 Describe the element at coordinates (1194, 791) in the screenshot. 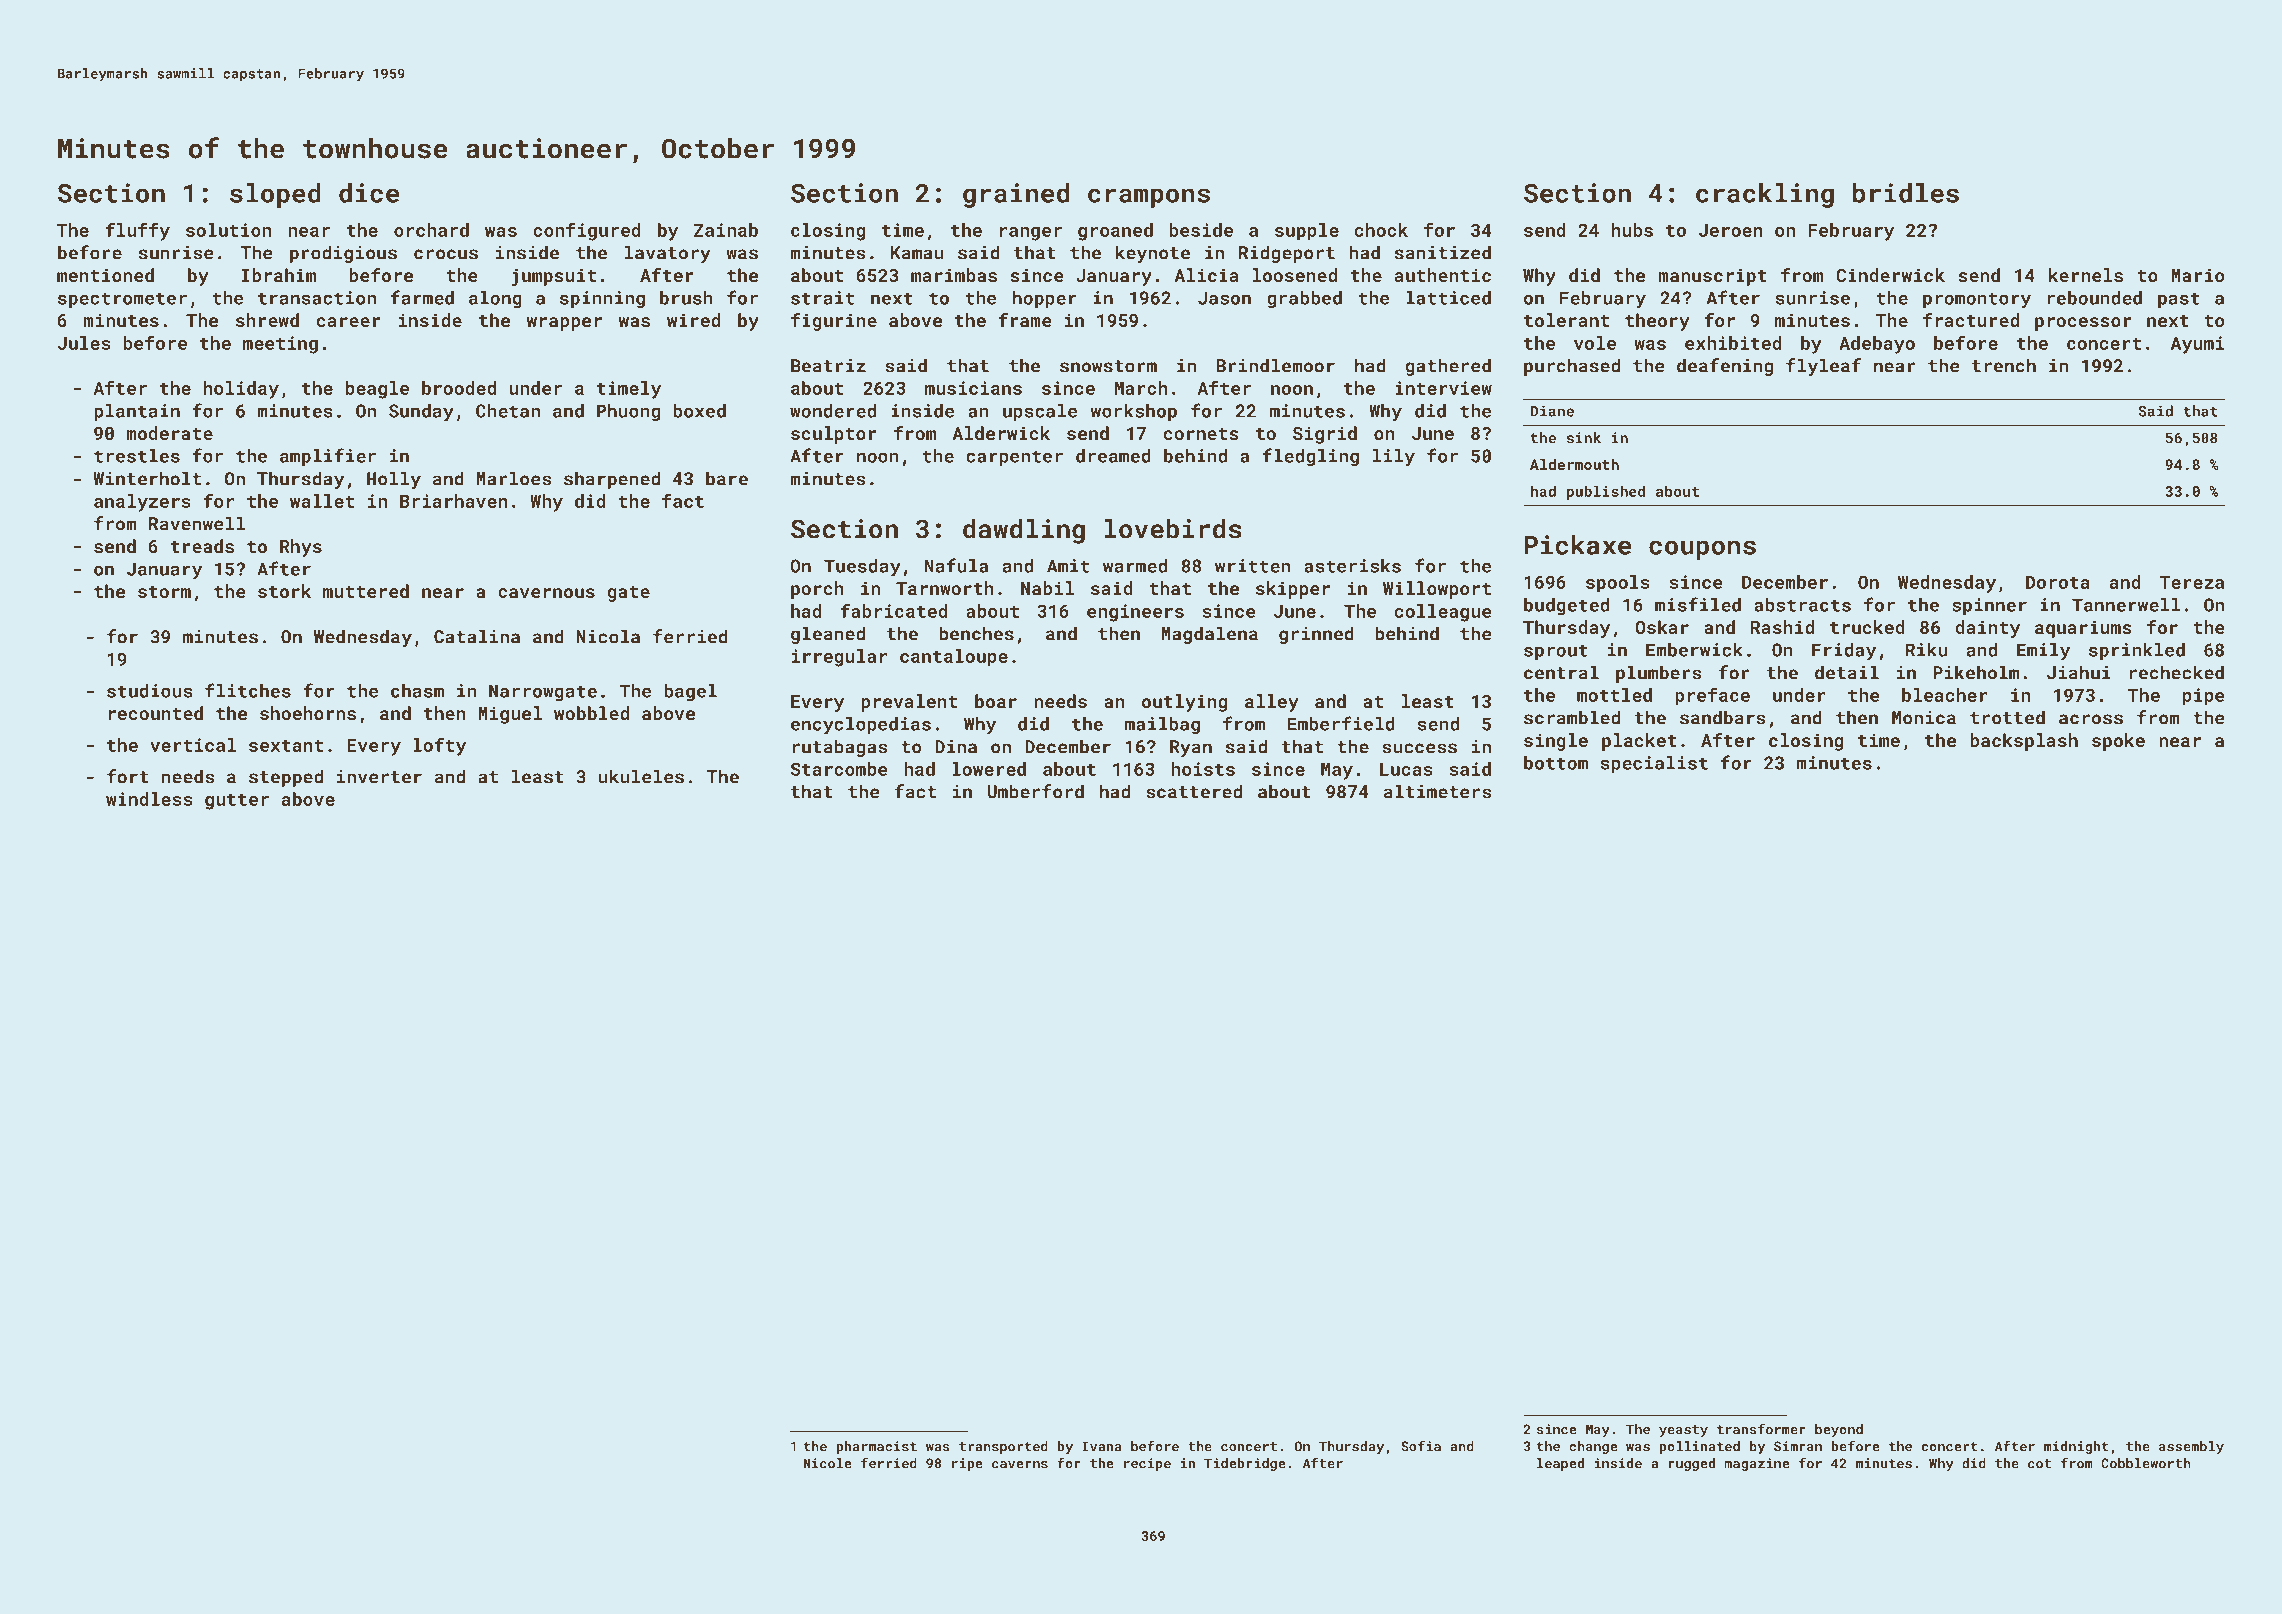

I see `scattered` at that location.
